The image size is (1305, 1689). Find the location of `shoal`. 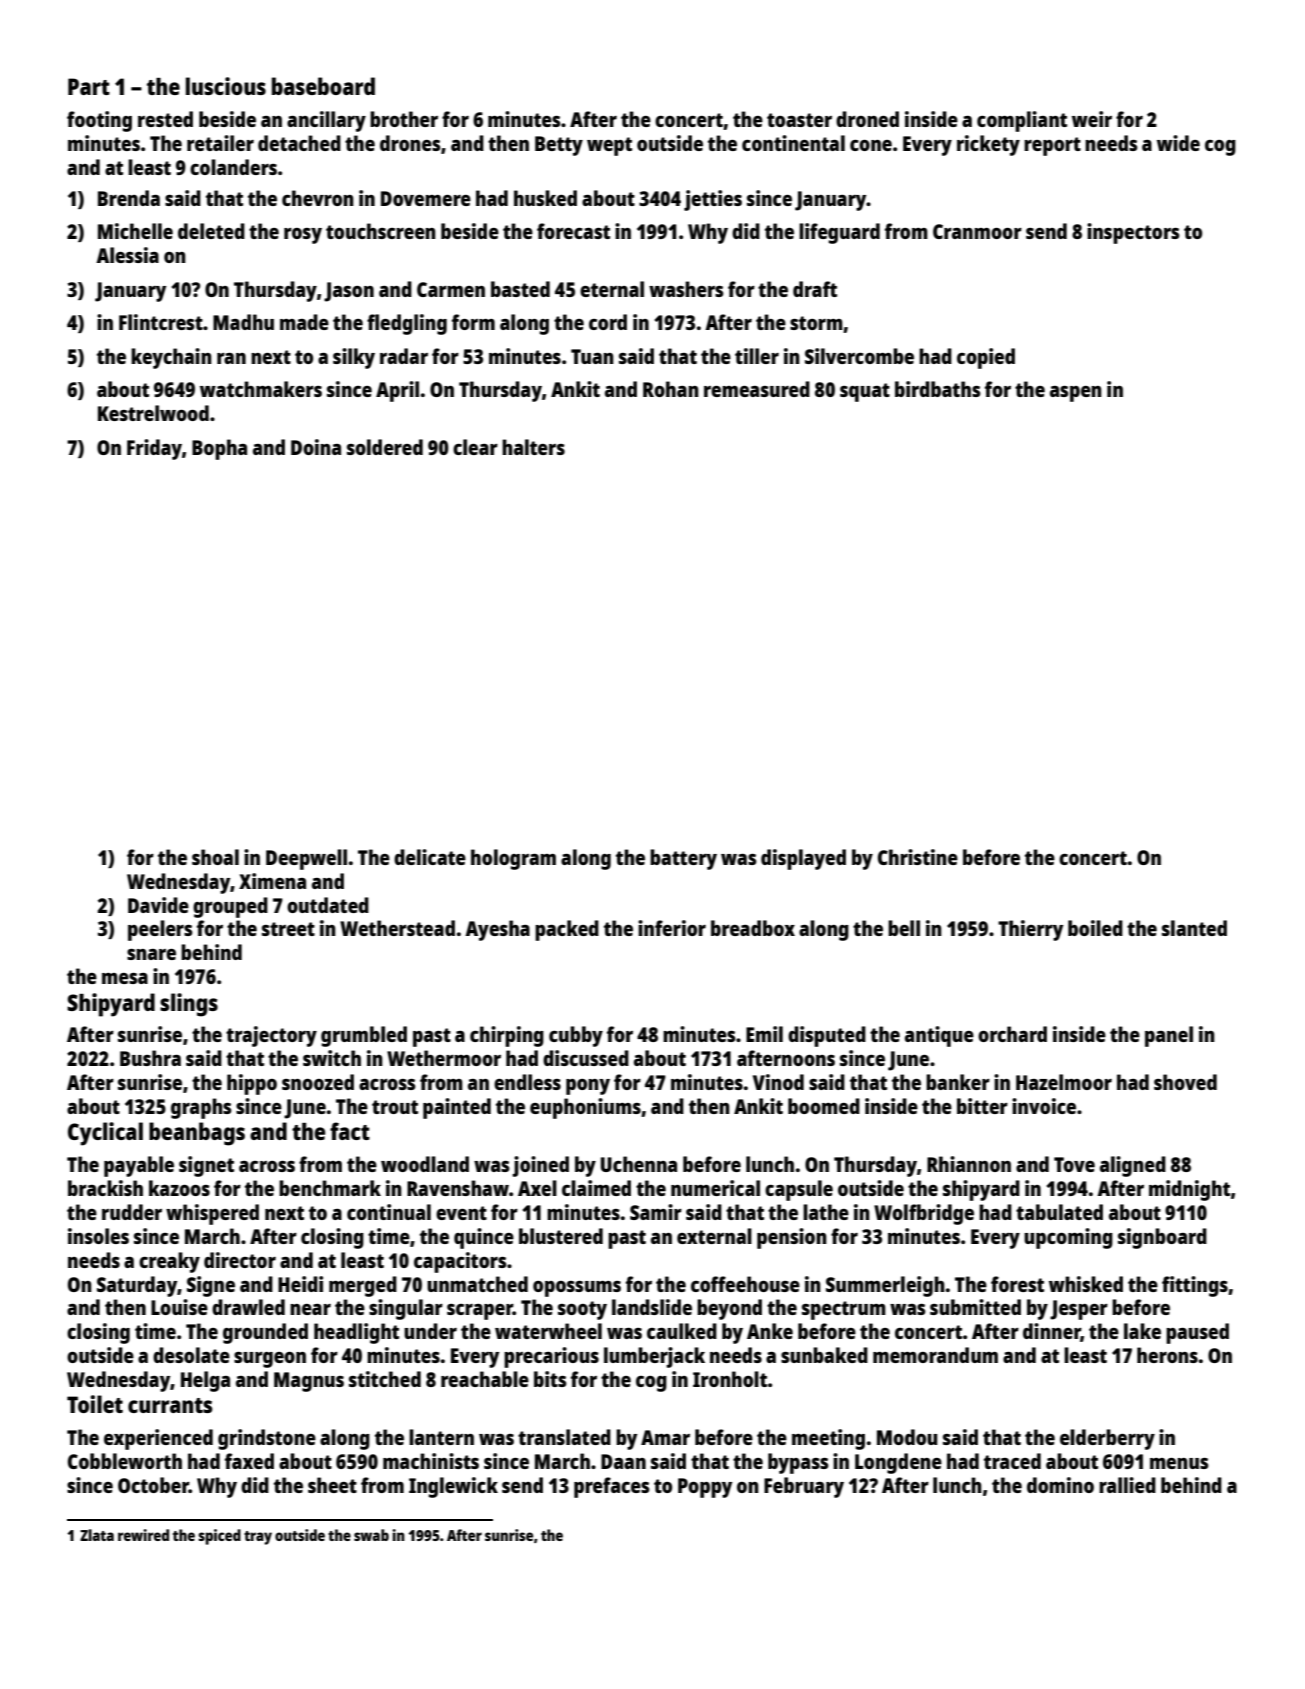

shoal is located at coordinates (215, 857).
